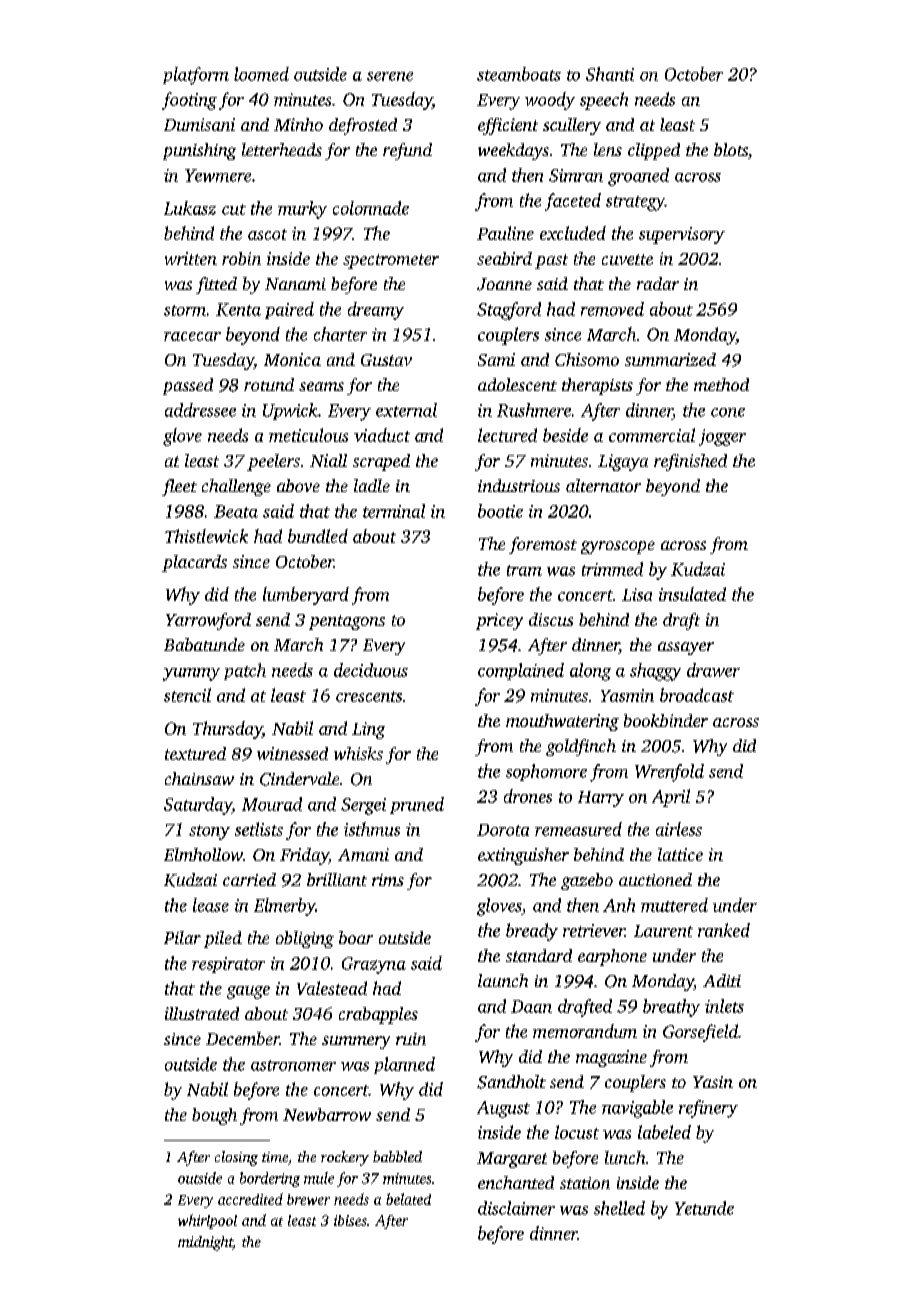  I want to click on clipped, so click(654, 151).
